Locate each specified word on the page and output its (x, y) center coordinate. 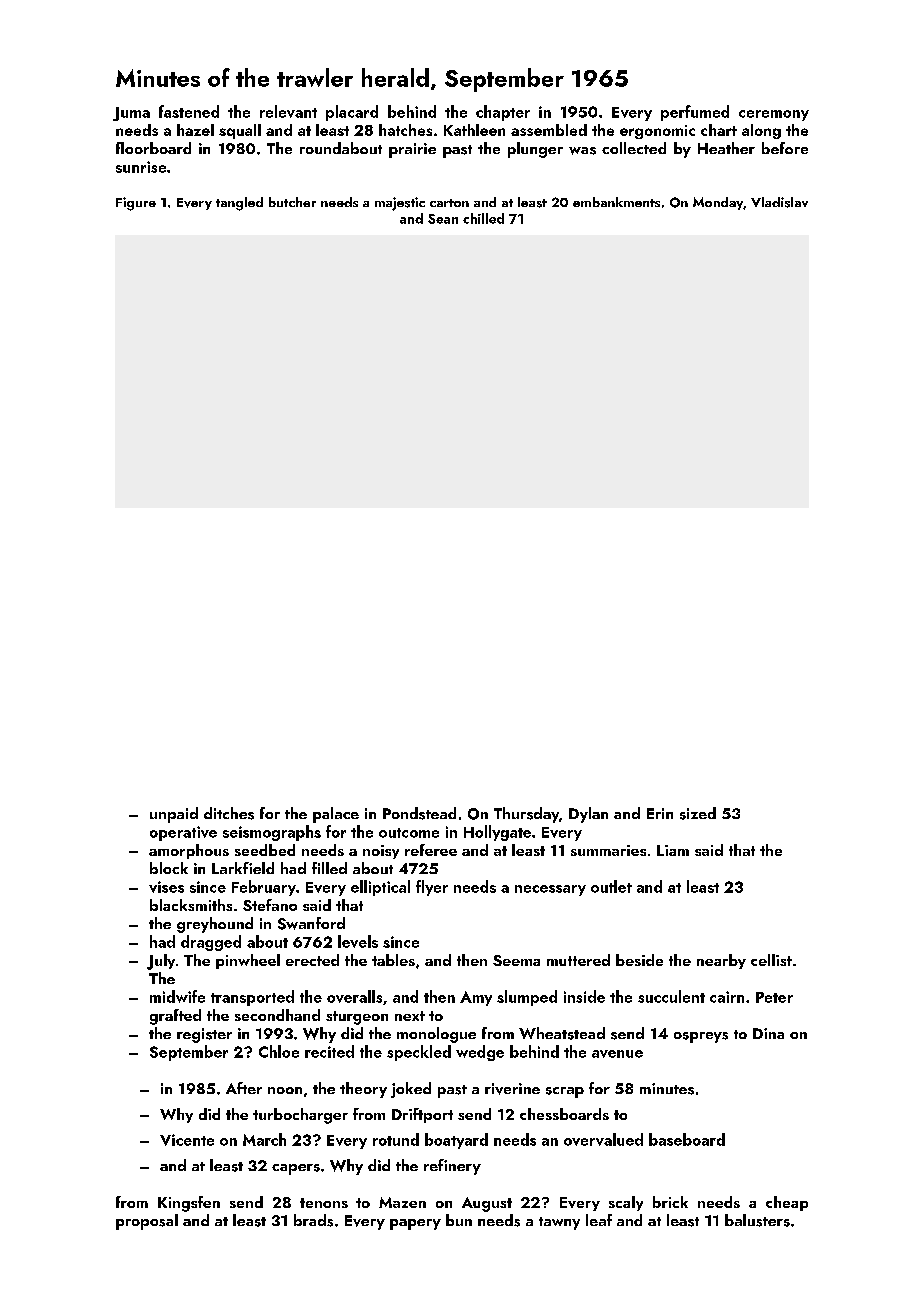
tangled (239, 204)
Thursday (526, 815)
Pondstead (419, 813)
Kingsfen (189, 1204)
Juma (131, 114)
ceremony (774, 115)
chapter (503, 113)
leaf (599, 1220)
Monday (718, 203)
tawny (559, 1223)
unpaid (174, 815)
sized (698, 813)
